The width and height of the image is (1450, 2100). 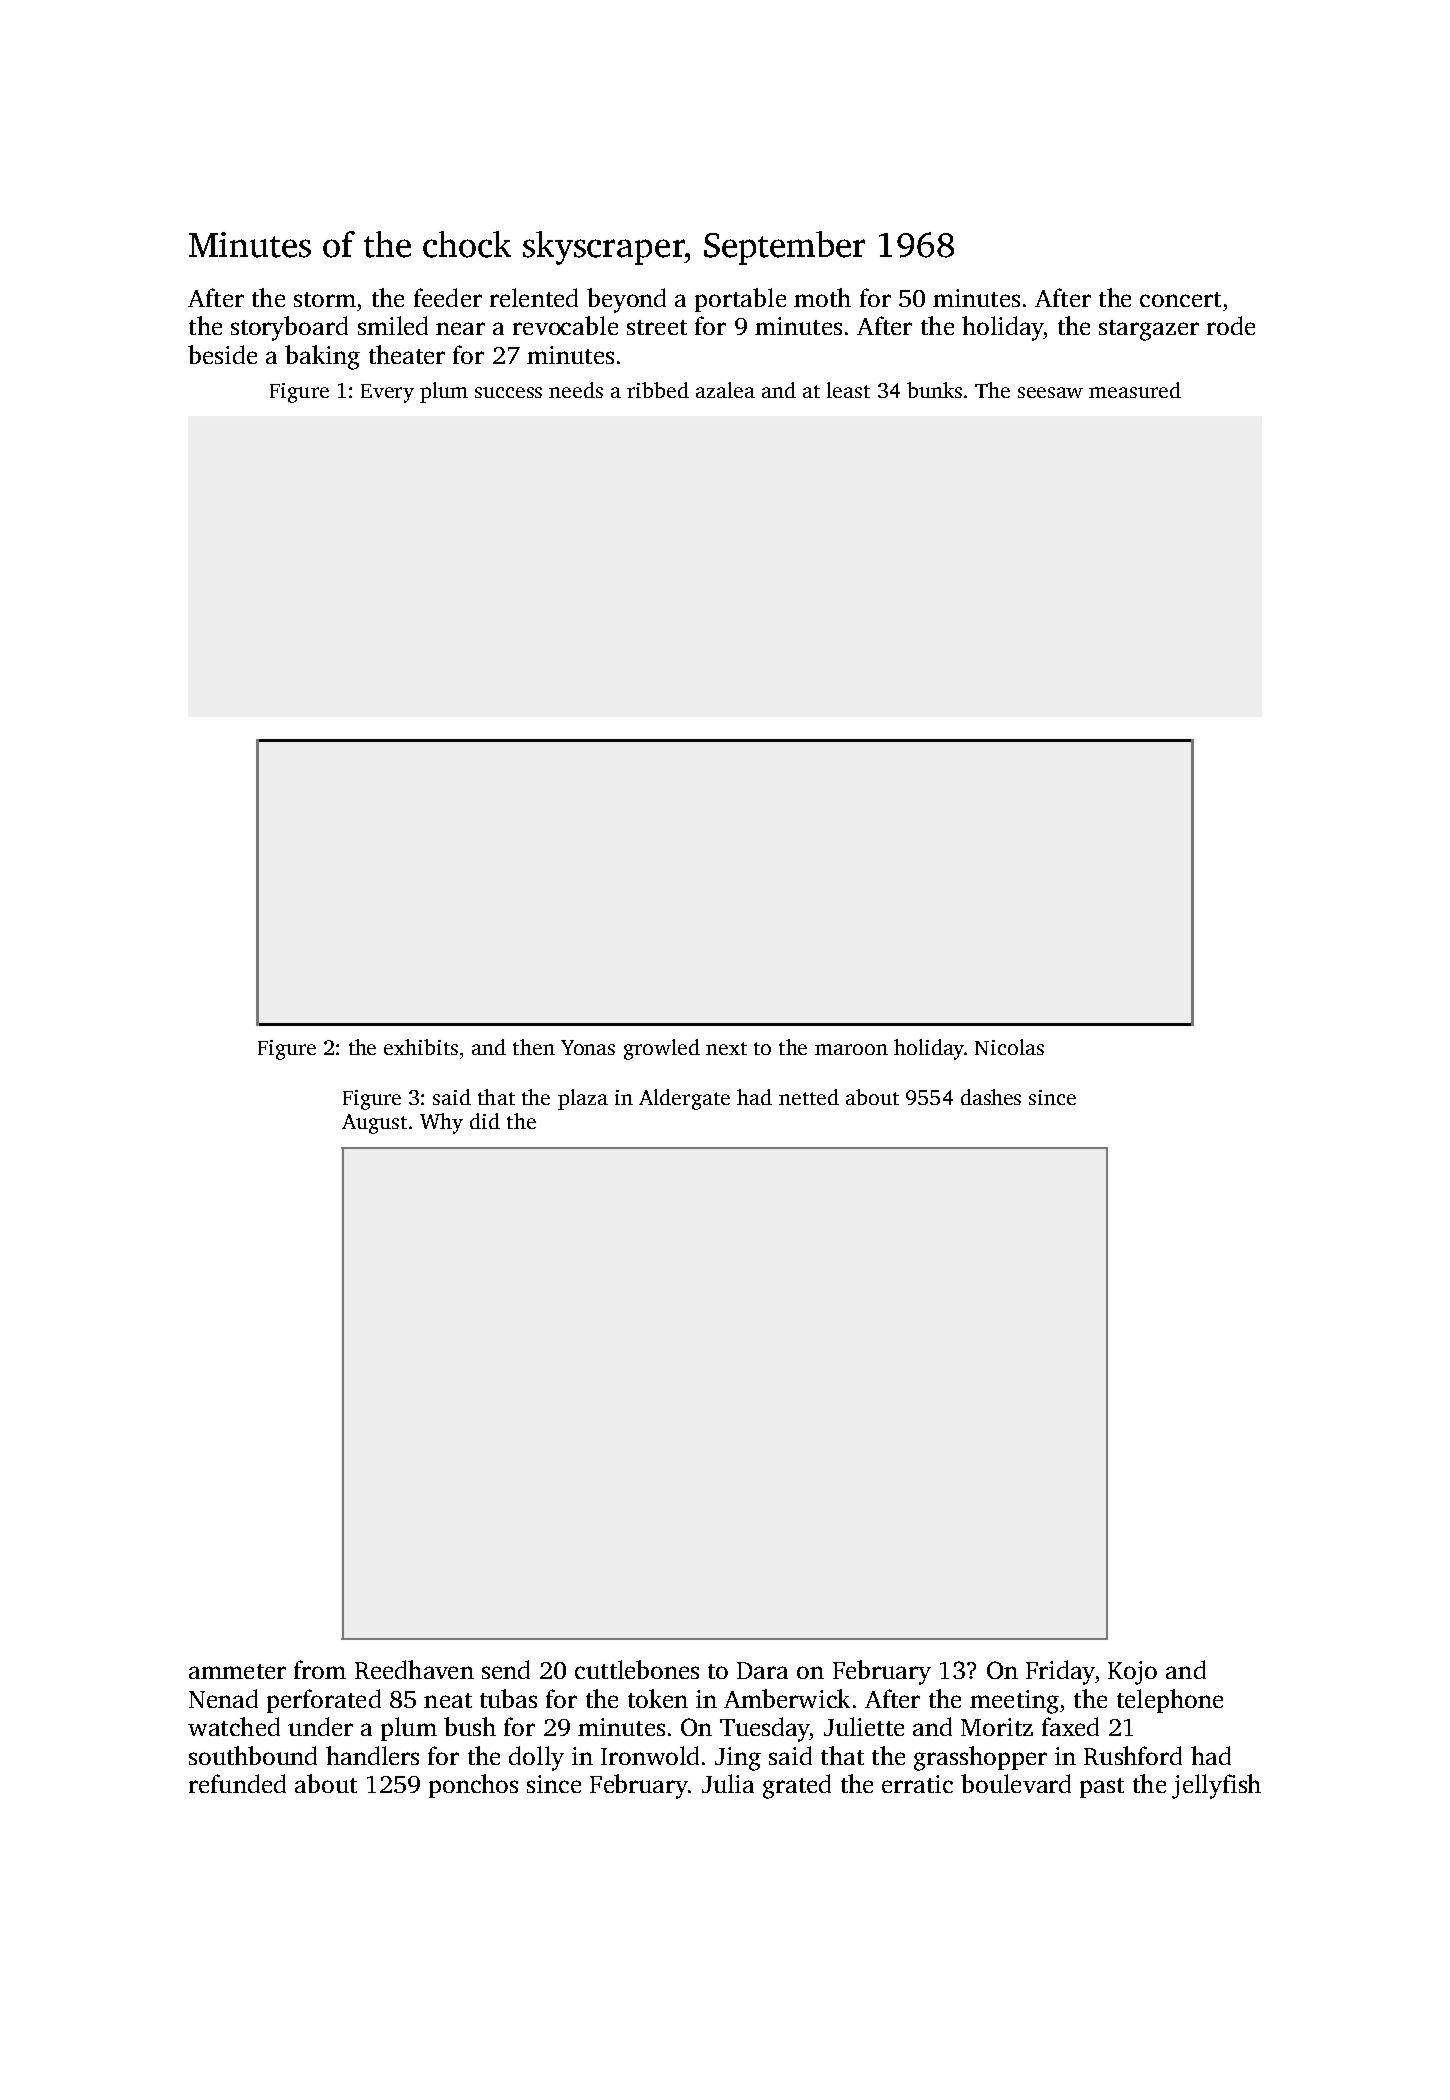 What do you see at coordinates (657, 327) in the image?
I see `street` at bounding box center [657, 327].
